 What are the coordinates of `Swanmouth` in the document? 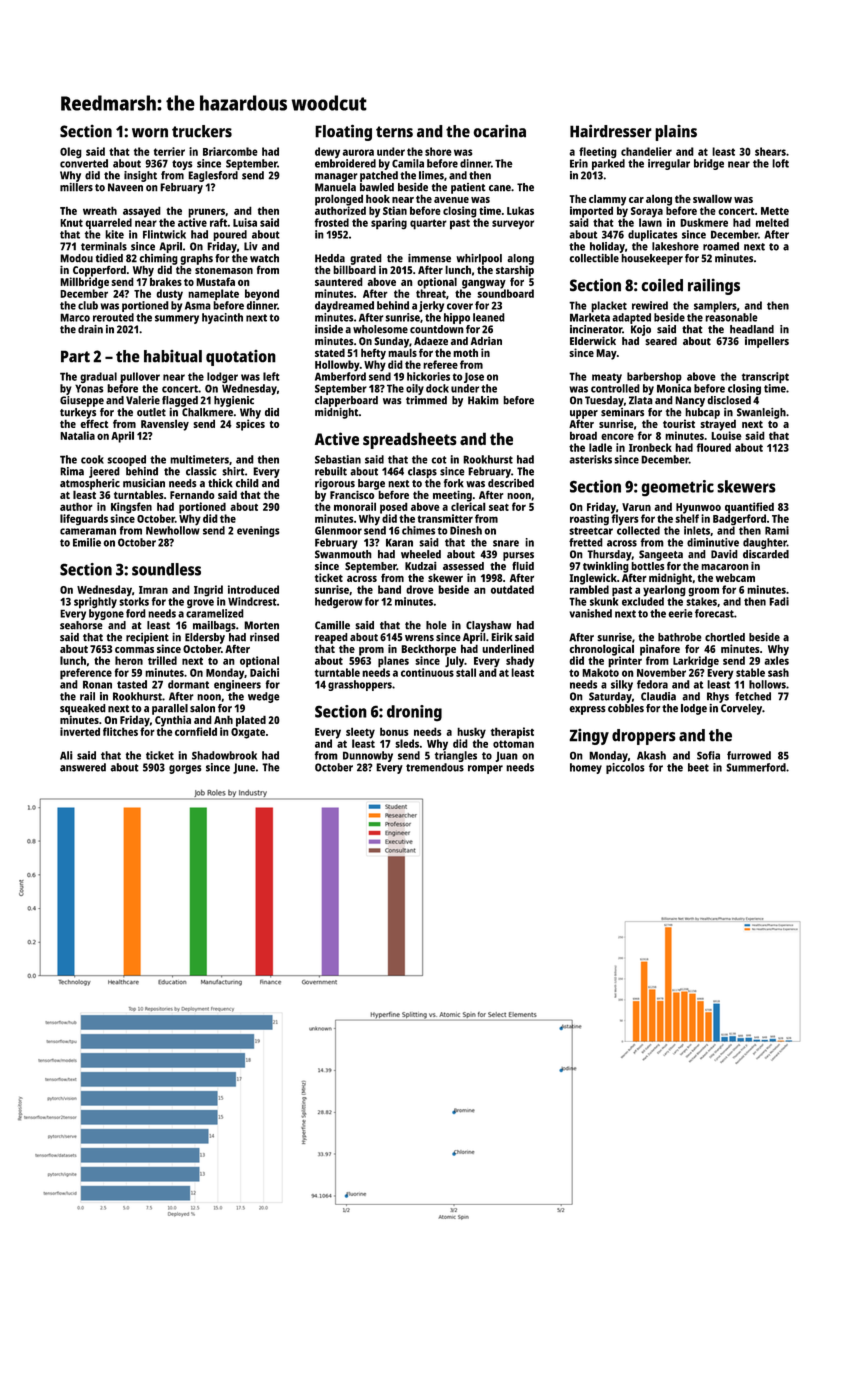 It's located at (343, 554).
